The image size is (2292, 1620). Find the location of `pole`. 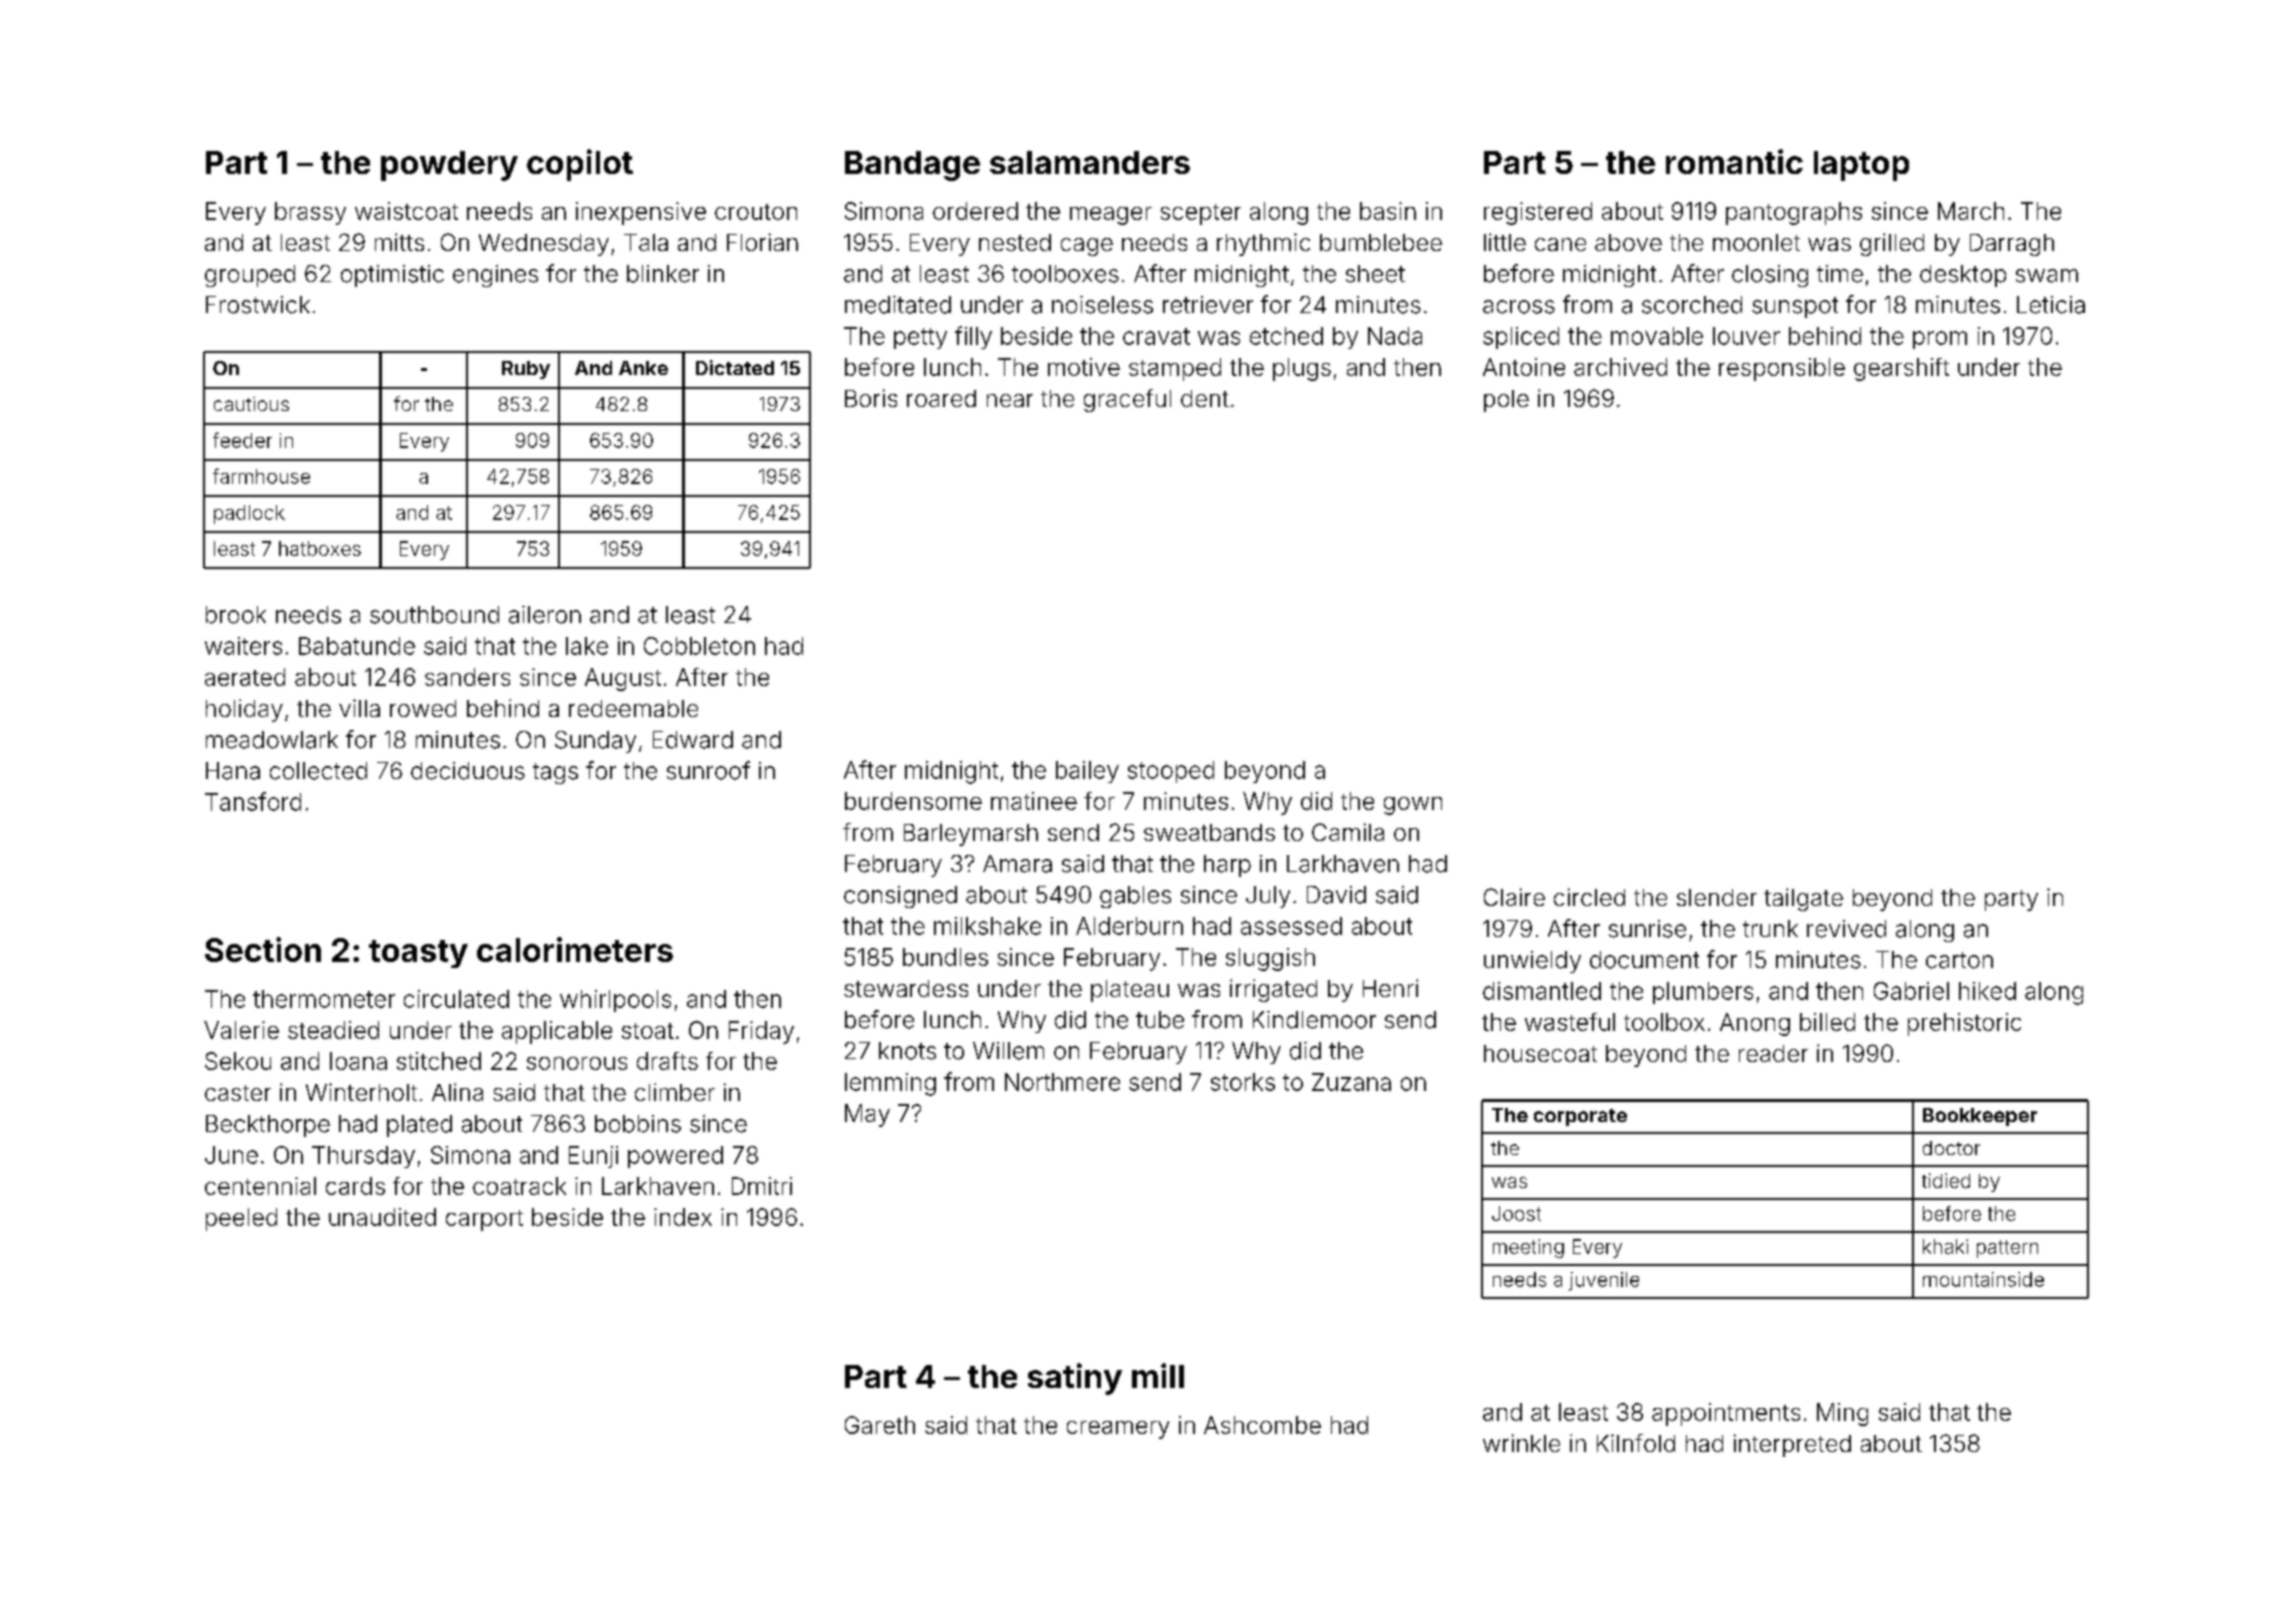

pole is located at coordinates (1506, 401).
